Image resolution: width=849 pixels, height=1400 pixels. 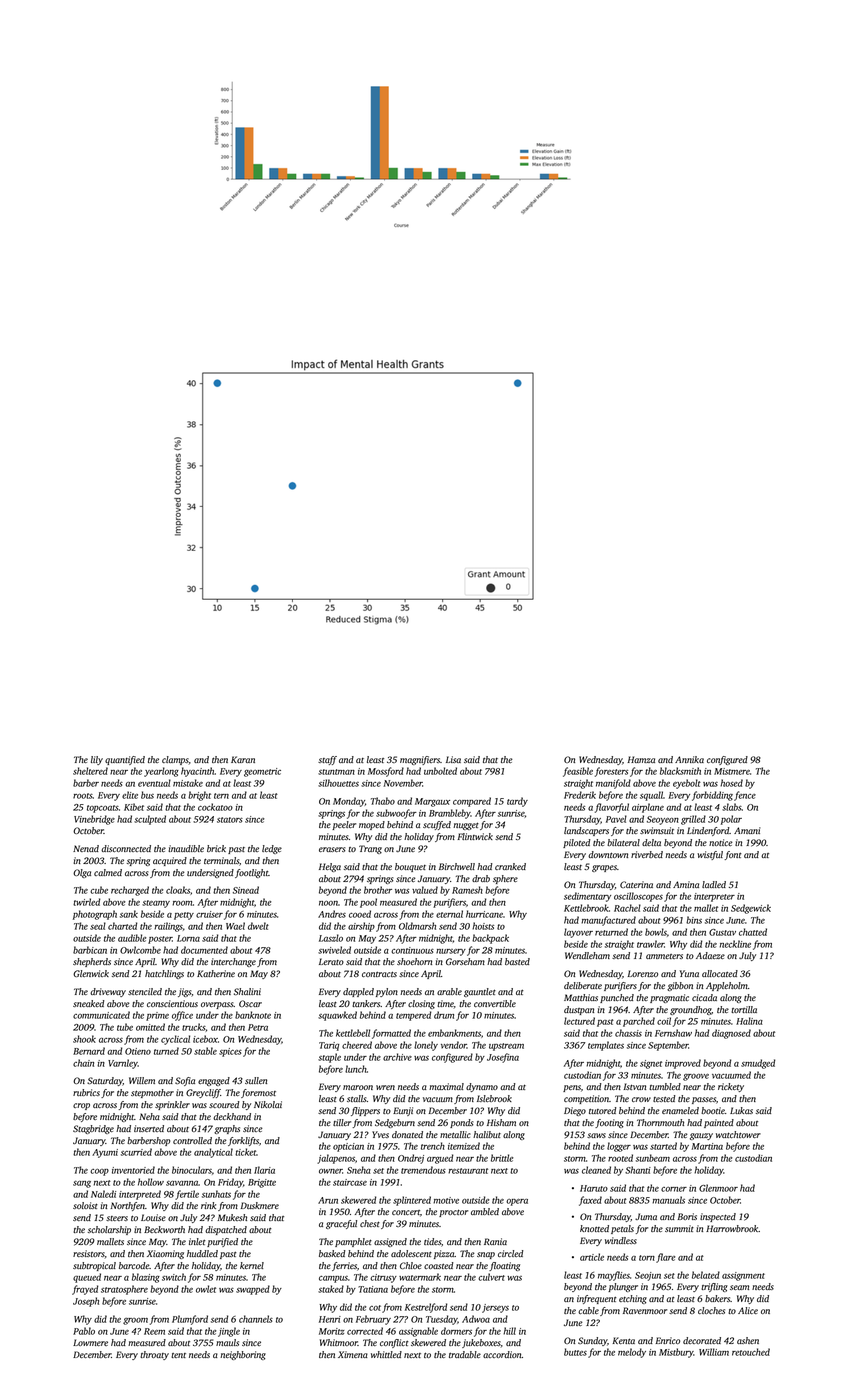 I want to click on Willem, so click(x=142, y=1080).
